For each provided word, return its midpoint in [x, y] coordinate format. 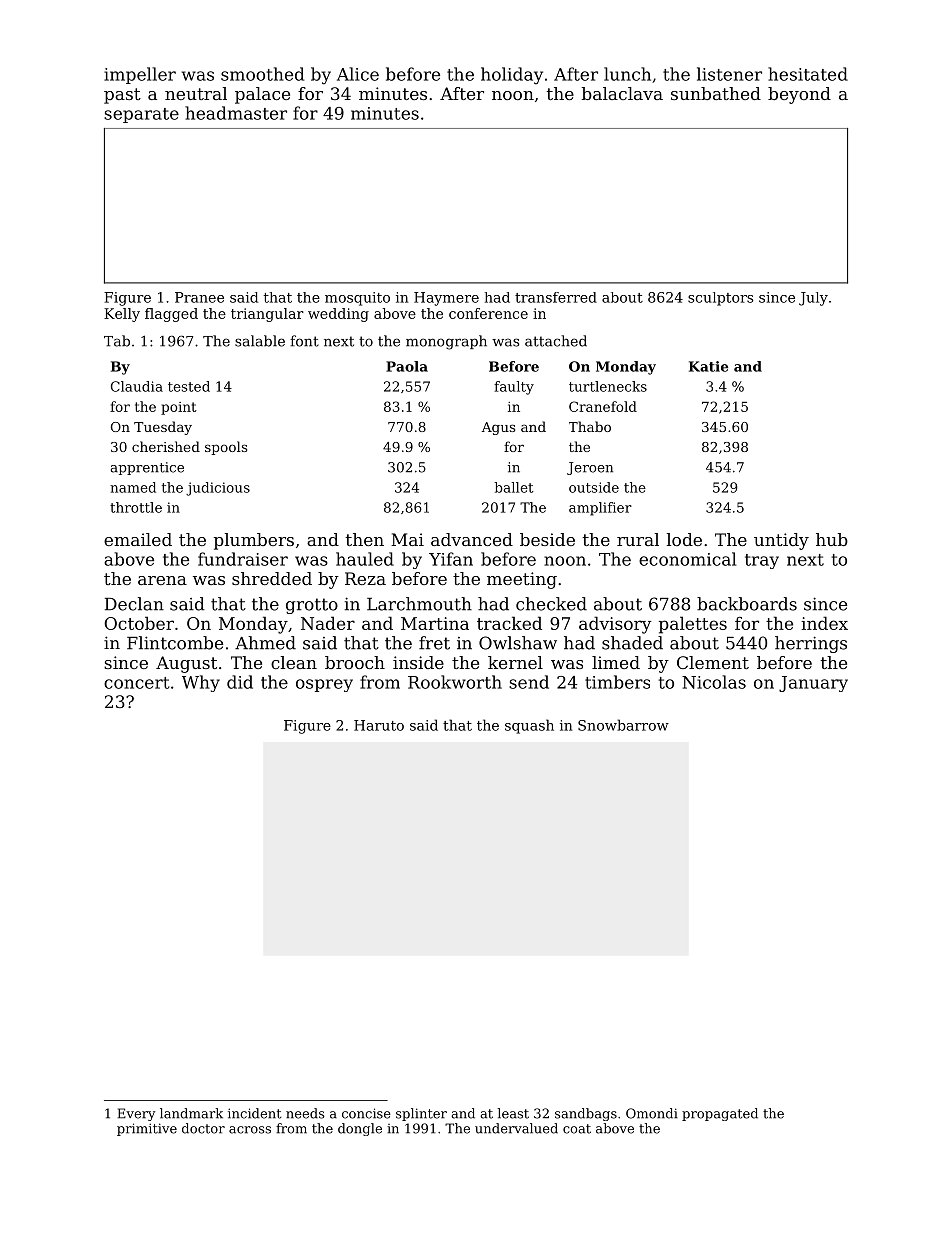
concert [137, 683]
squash [529, 726]
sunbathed [716, 93]
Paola [407, 366]
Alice [358, 74]
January [813, 684]
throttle [136, 507]
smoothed [262, 74]
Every [136, 1114]
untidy [781, 541]
